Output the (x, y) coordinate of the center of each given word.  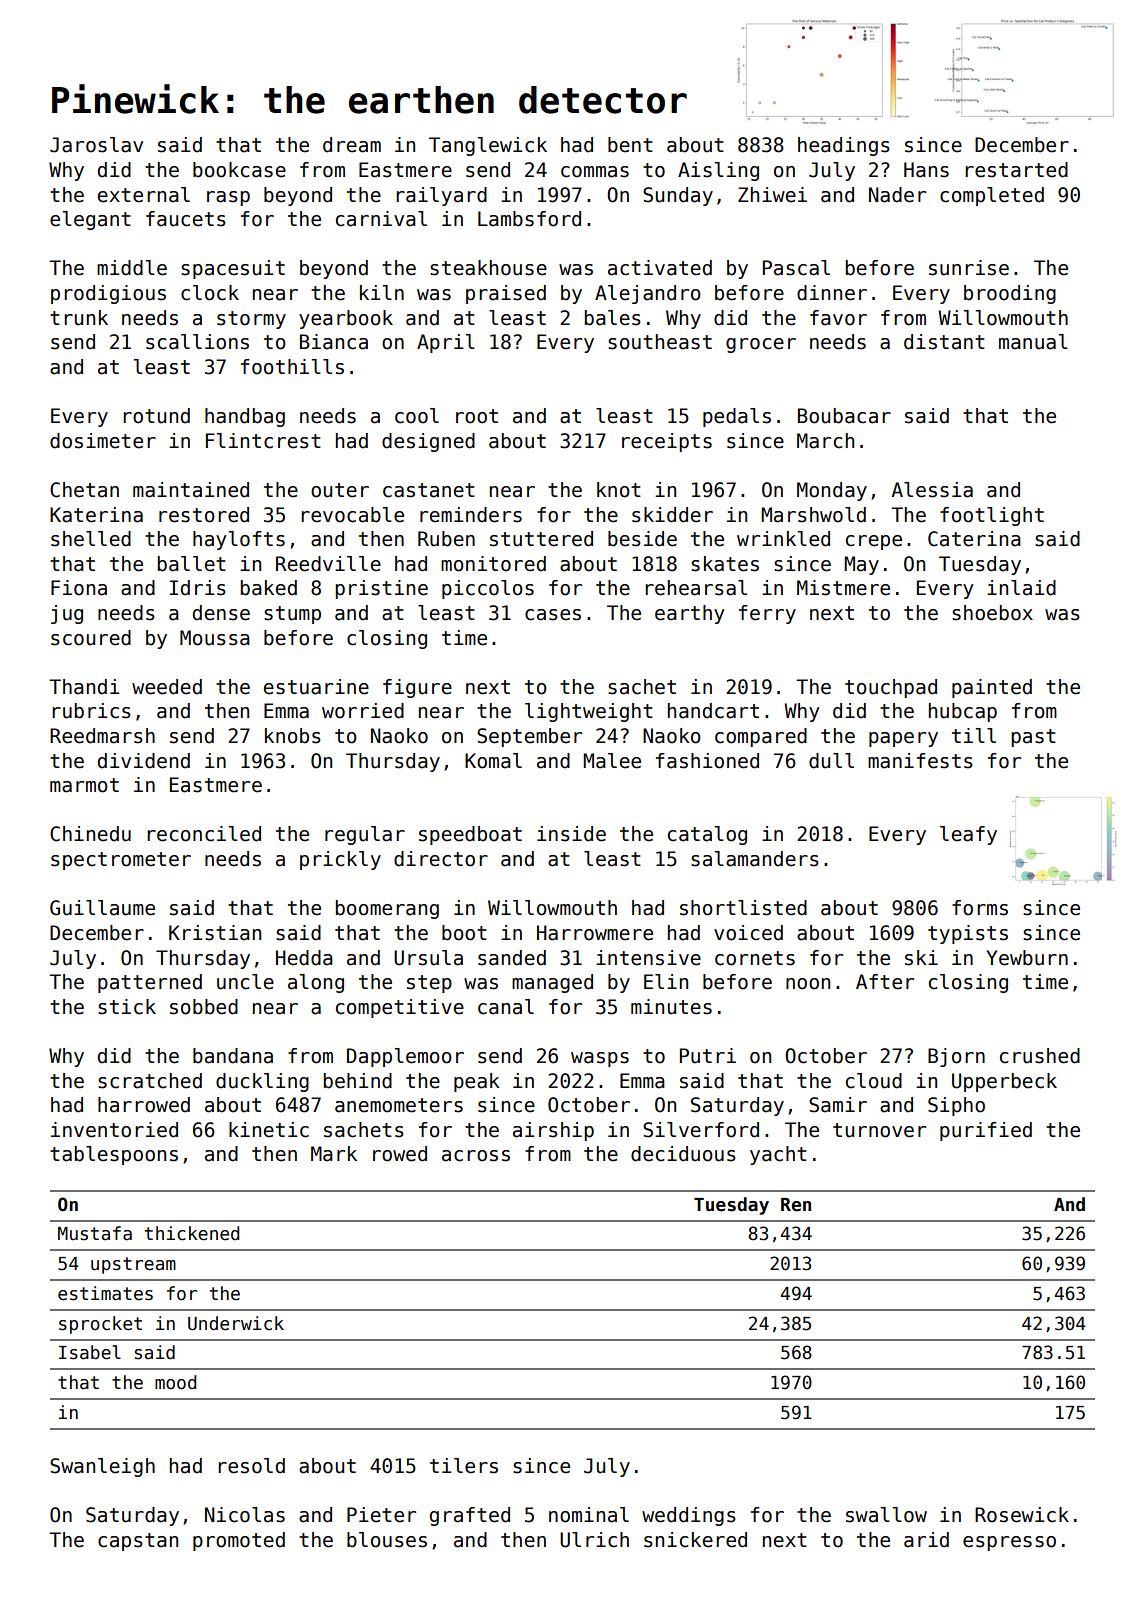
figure (417, 688)
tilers (464, 1466)
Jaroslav (96, 145)
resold (251, 1466)
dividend (144, 761)
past (1033, 738)
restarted (1016, 170)
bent (630, 145)
